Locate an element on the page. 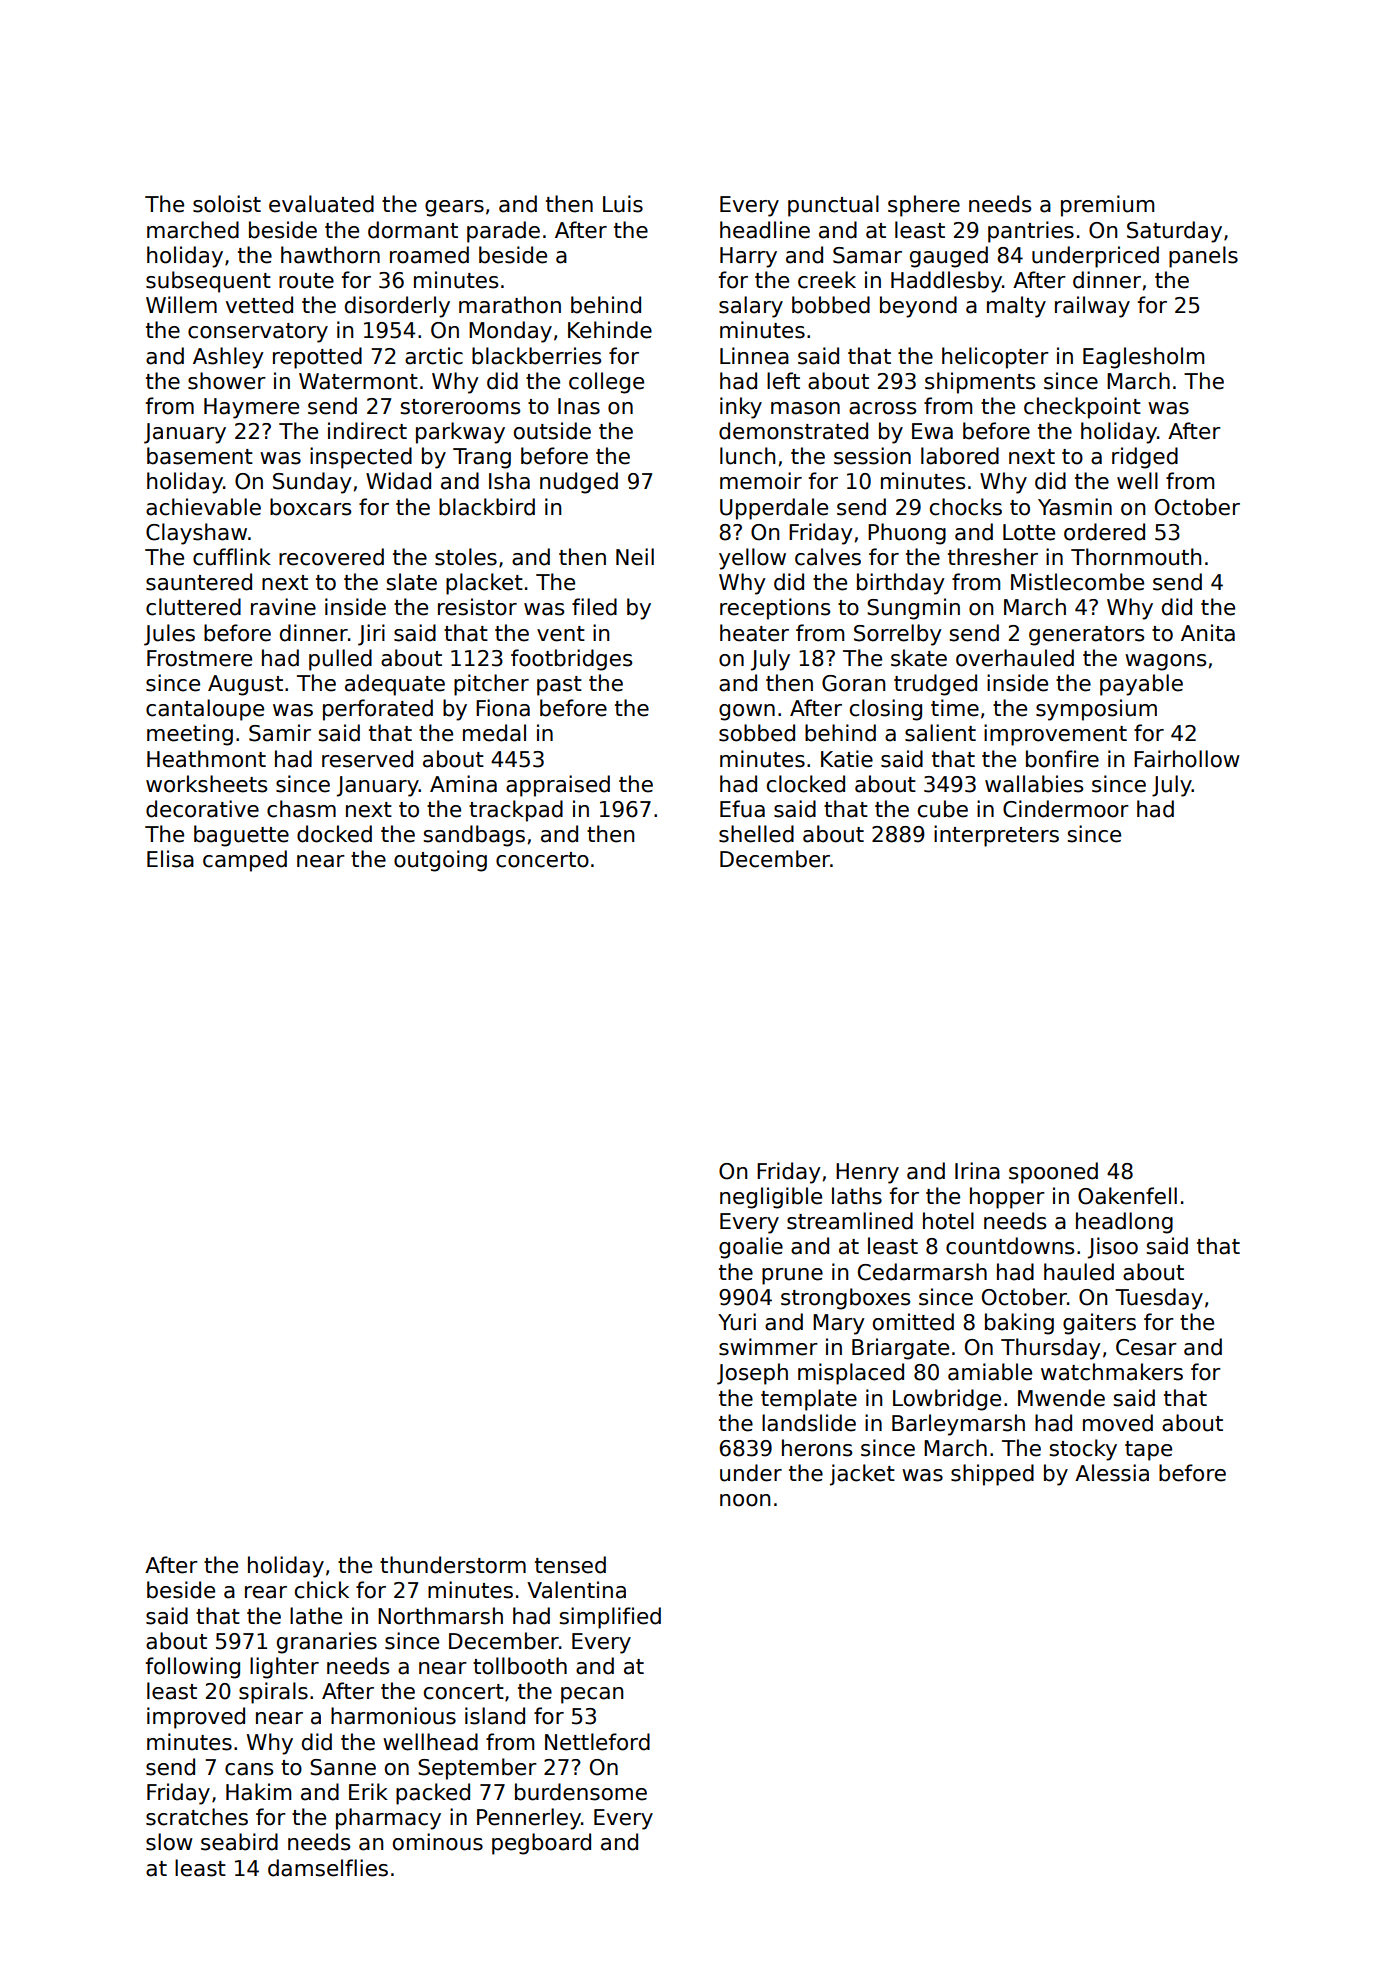 The height and width of the page is (1969, 1386). tape is located at coordinates (1148, 1451).
